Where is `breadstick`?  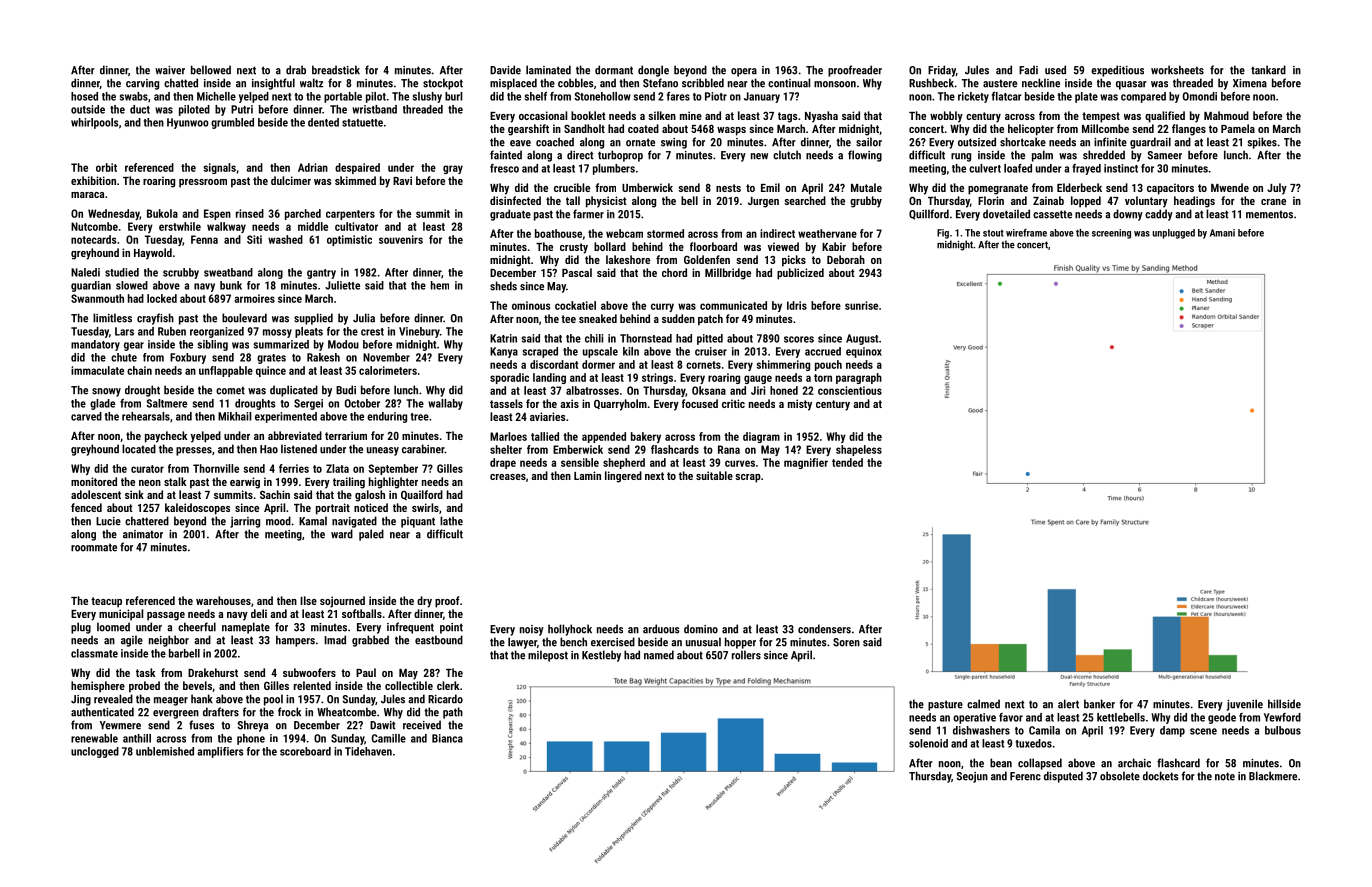
breadstick is located at coordinates (336, 70).
